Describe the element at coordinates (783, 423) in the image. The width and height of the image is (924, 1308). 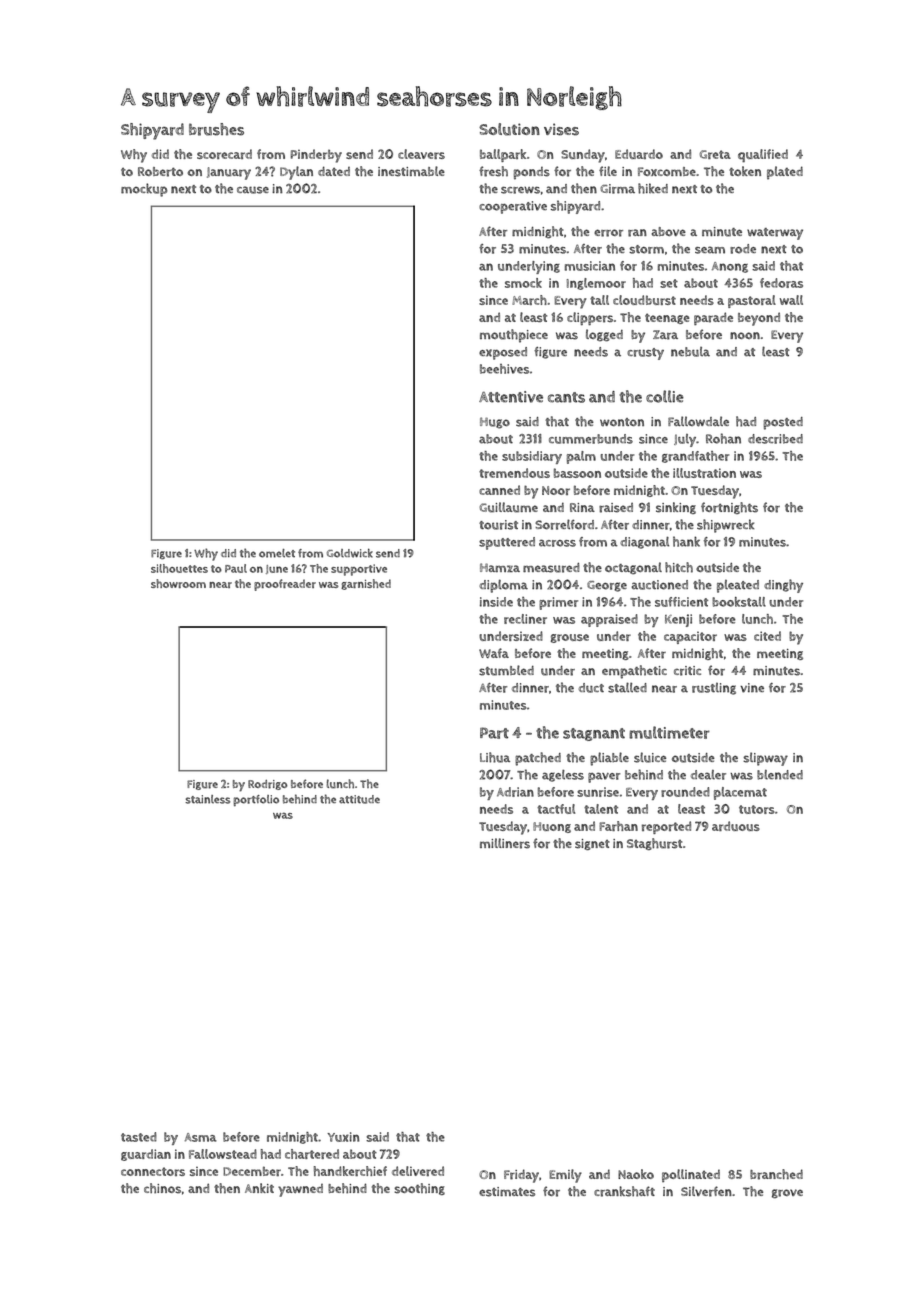
I see `posted` at that location.
